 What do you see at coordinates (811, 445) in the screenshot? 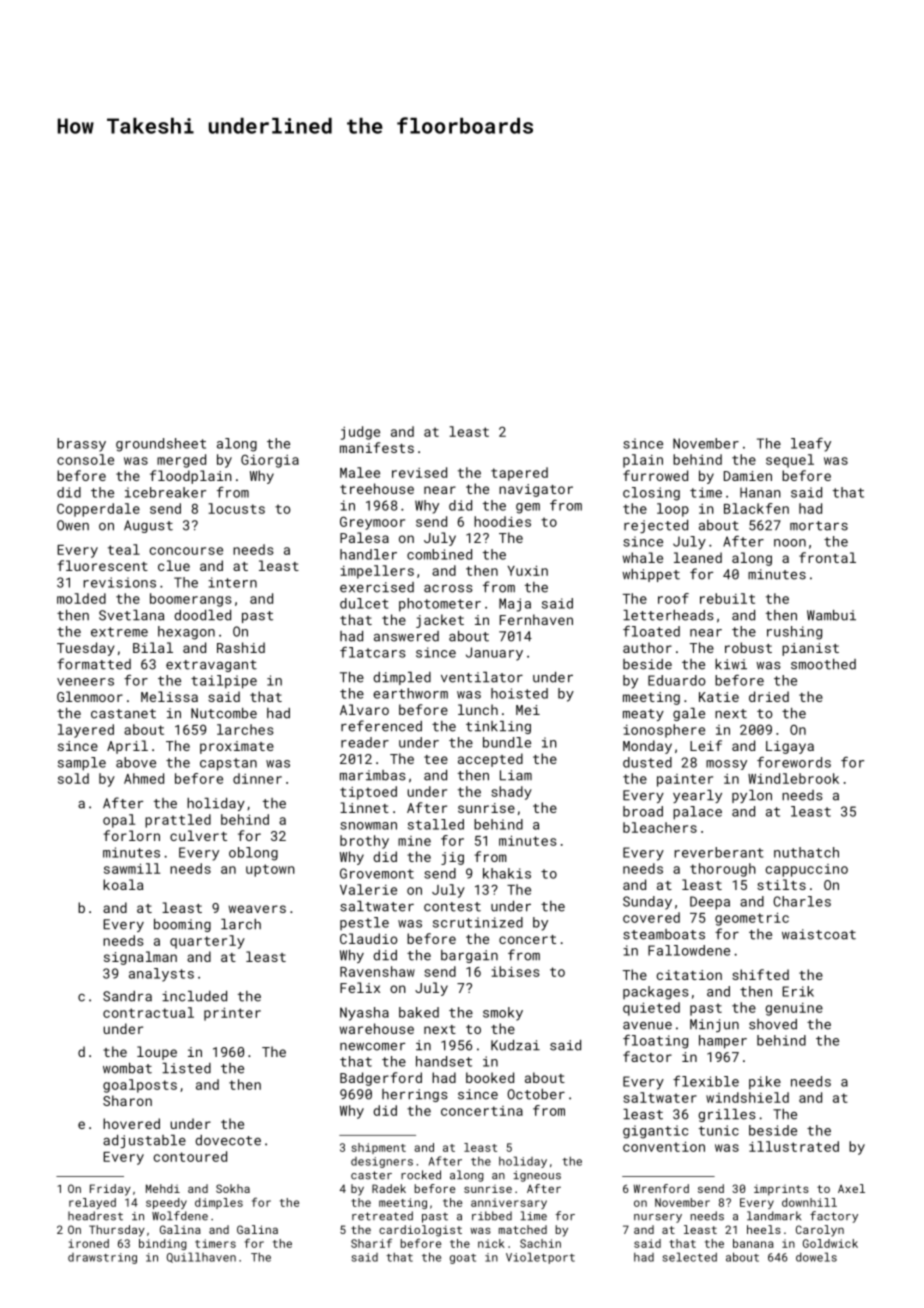
I see `leafy` at bounding box center [811, 445].
